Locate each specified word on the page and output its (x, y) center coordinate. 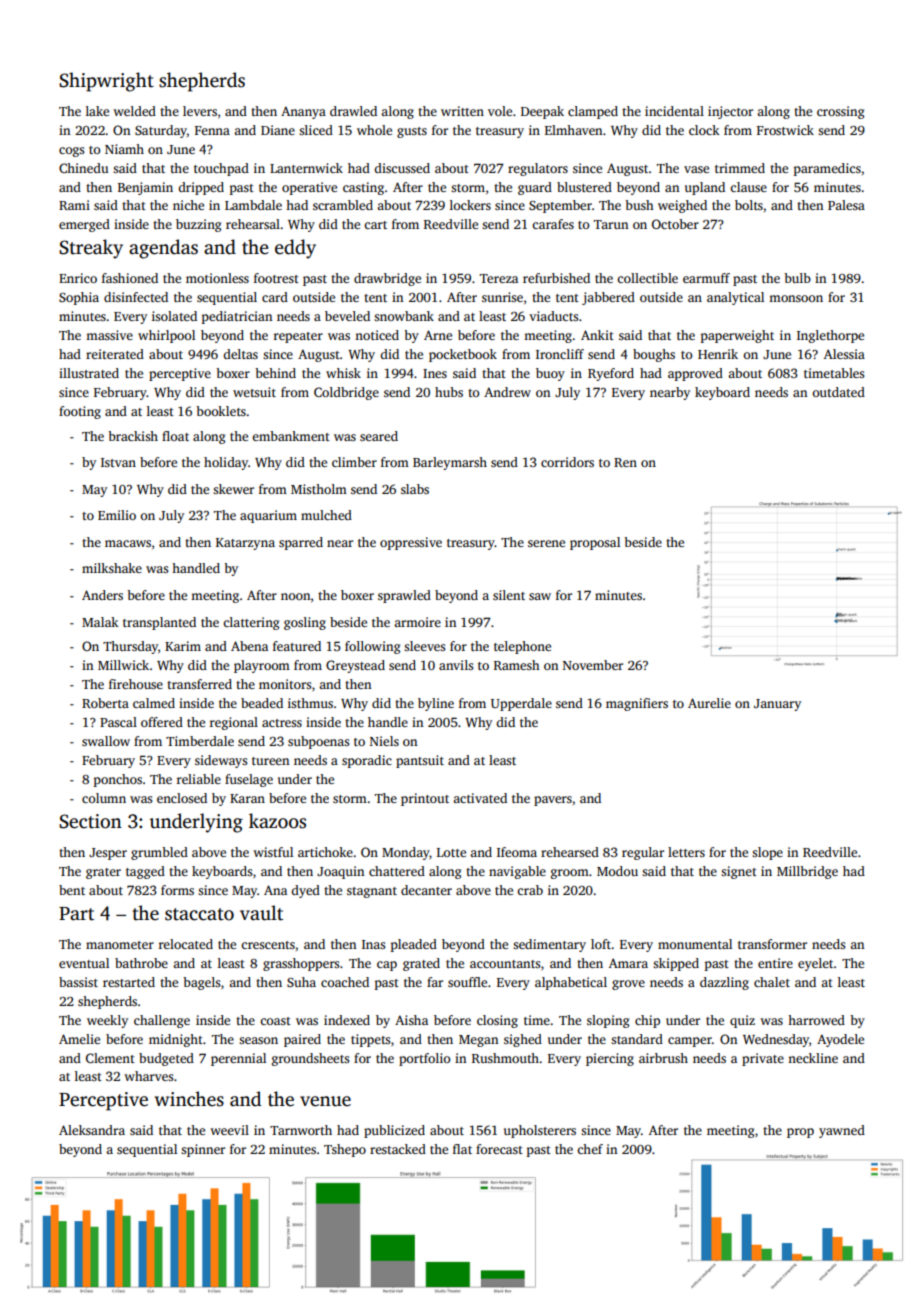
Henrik (718, 354)
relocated (186, 944)
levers (200, 111)
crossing (840, 112)
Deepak (542, 112)
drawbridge (387, 279)
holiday (226, 463)
